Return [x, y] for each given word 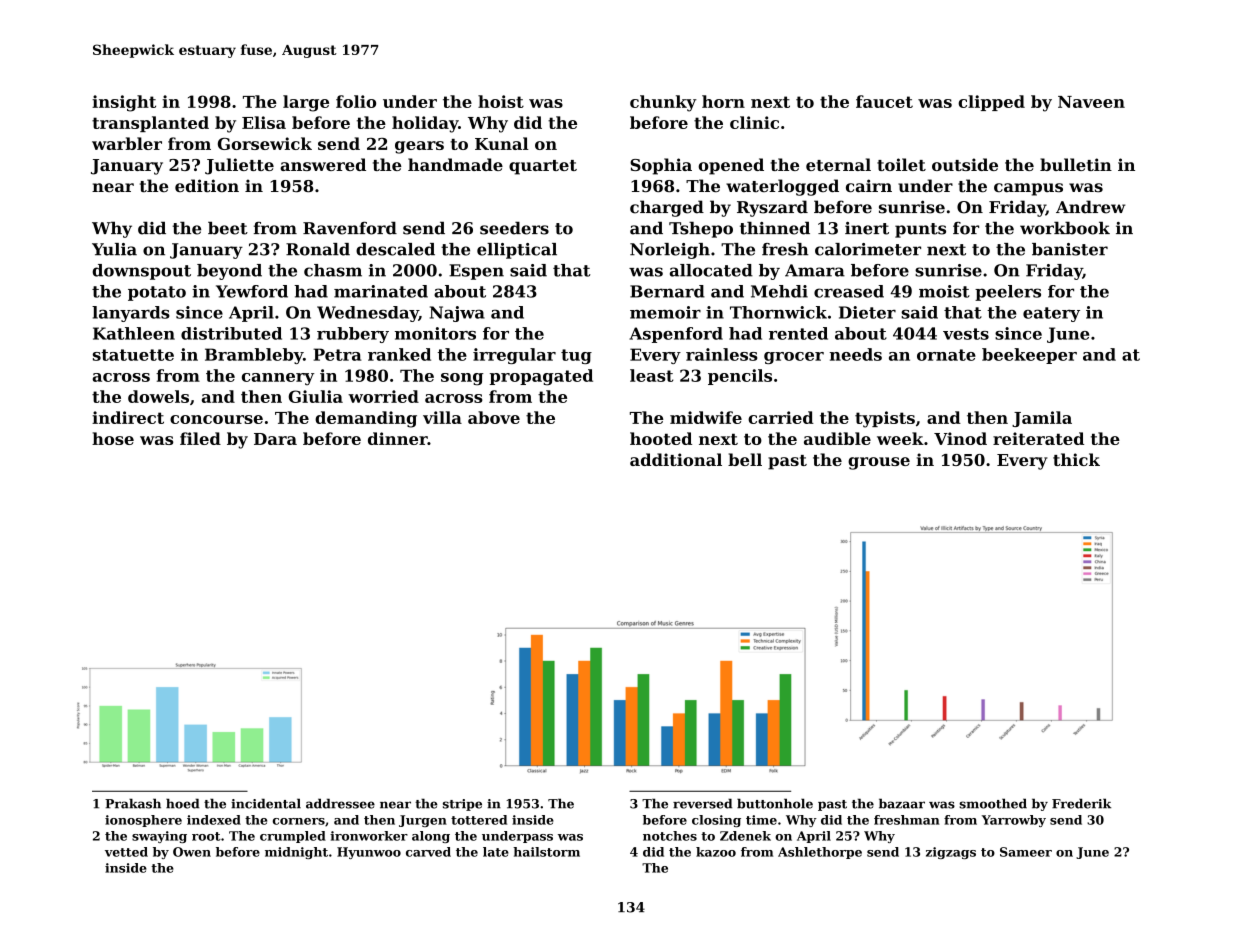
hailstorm [546, 852]
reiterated [1038, 438]
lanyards [131, 314]
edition [207, 185]
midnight [296, 853]
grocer [794, 358]
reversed [702, 803]
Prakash [133, 803]
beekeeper [1029, 356]
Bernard [667, 291]
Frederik [1081, 803]
